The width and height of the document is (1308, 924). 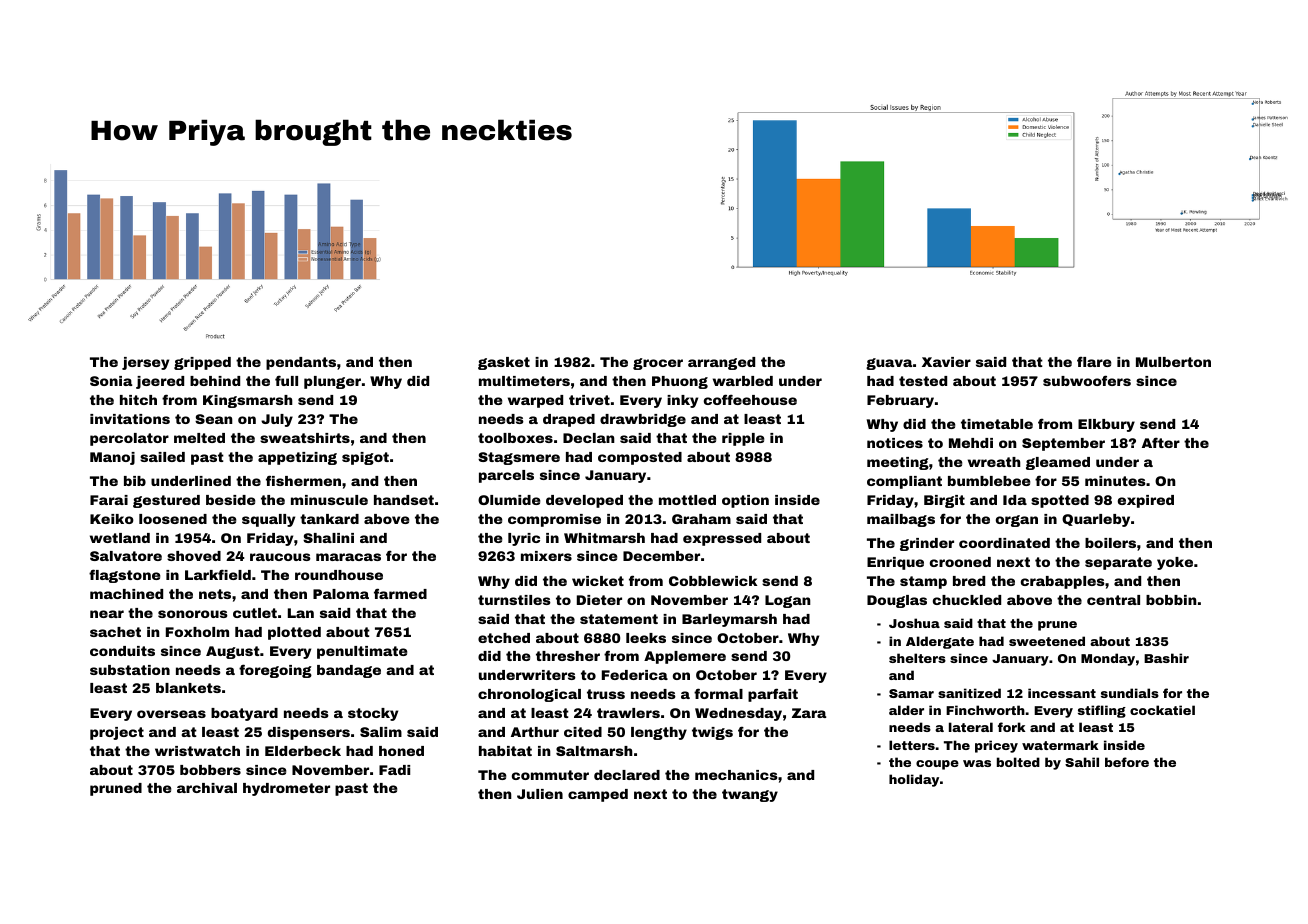 I want to click on sweatshirts, so click(x=305, y=438).
